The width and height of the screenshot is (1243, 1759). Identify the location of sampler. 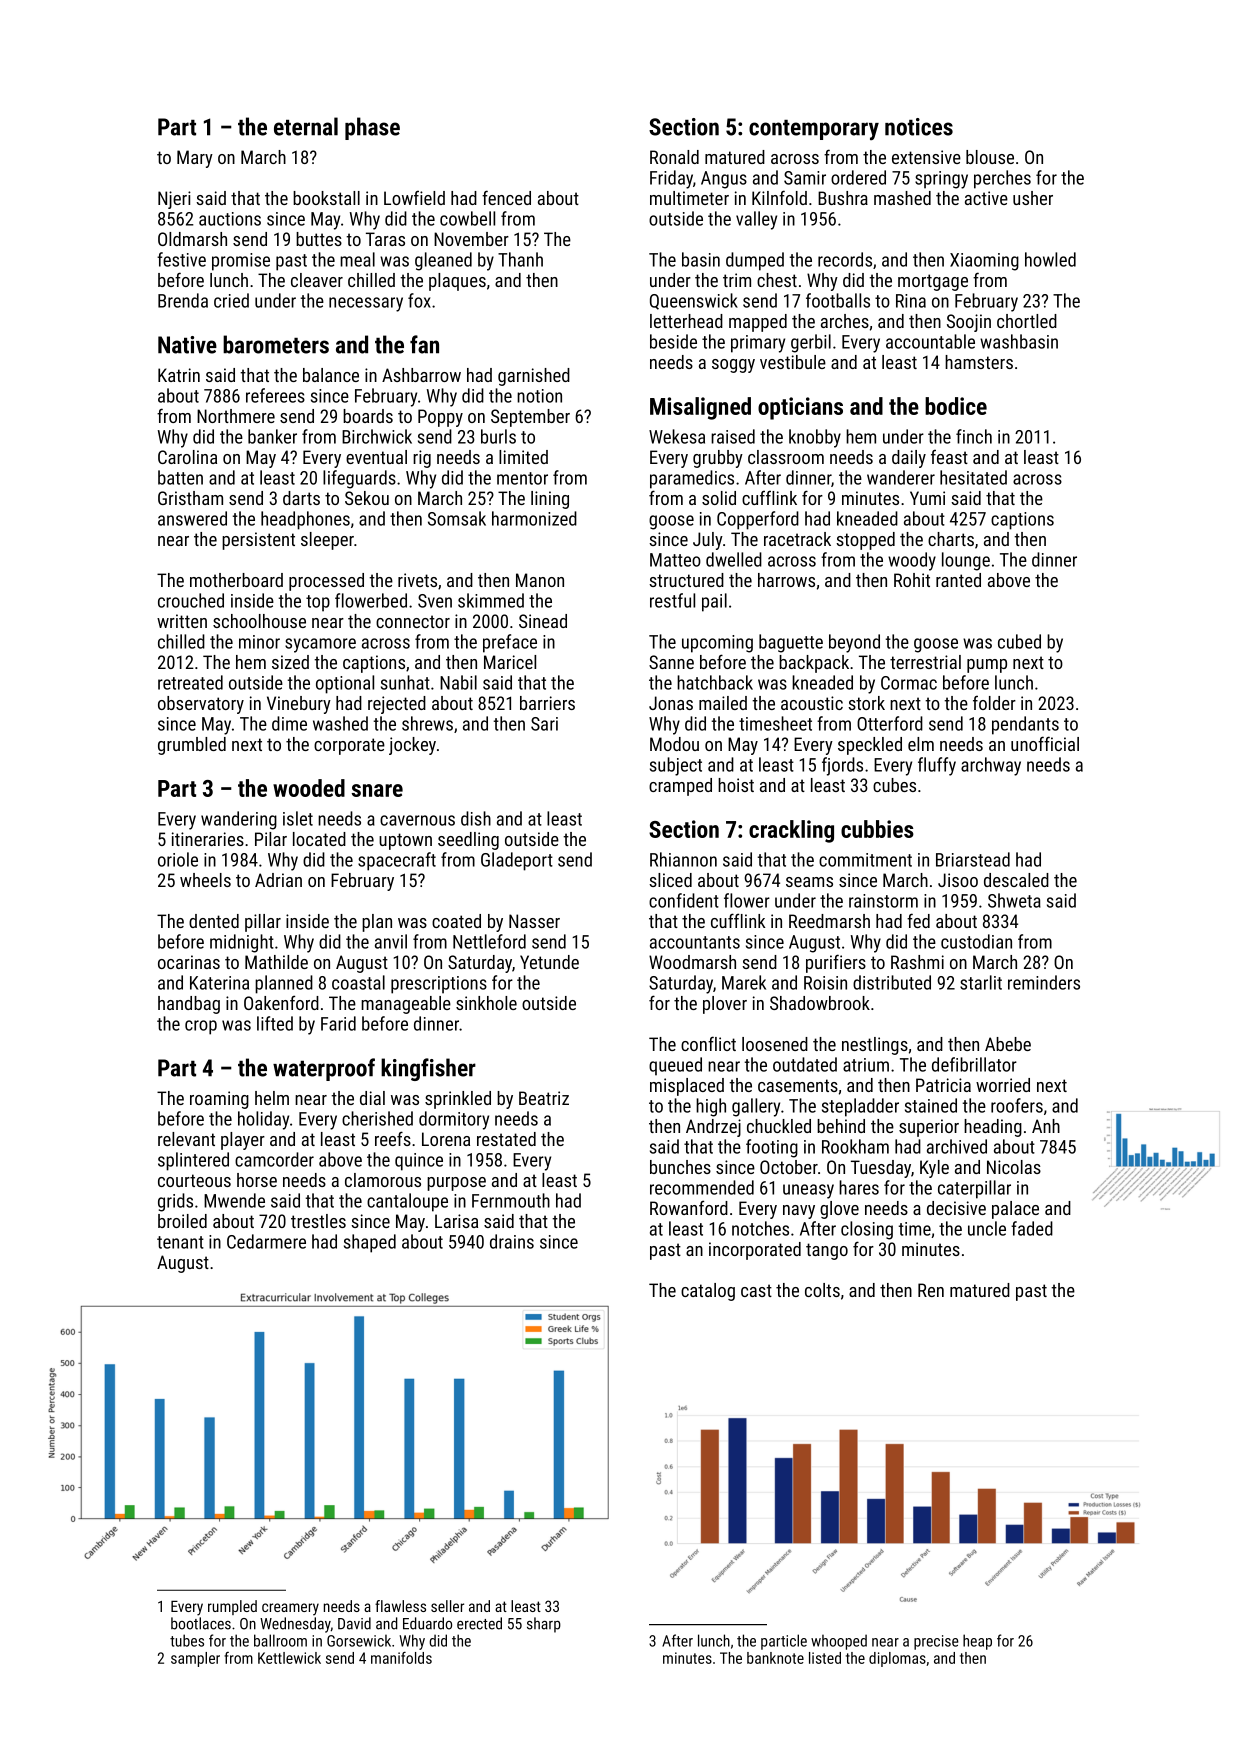
(195, 1659).
